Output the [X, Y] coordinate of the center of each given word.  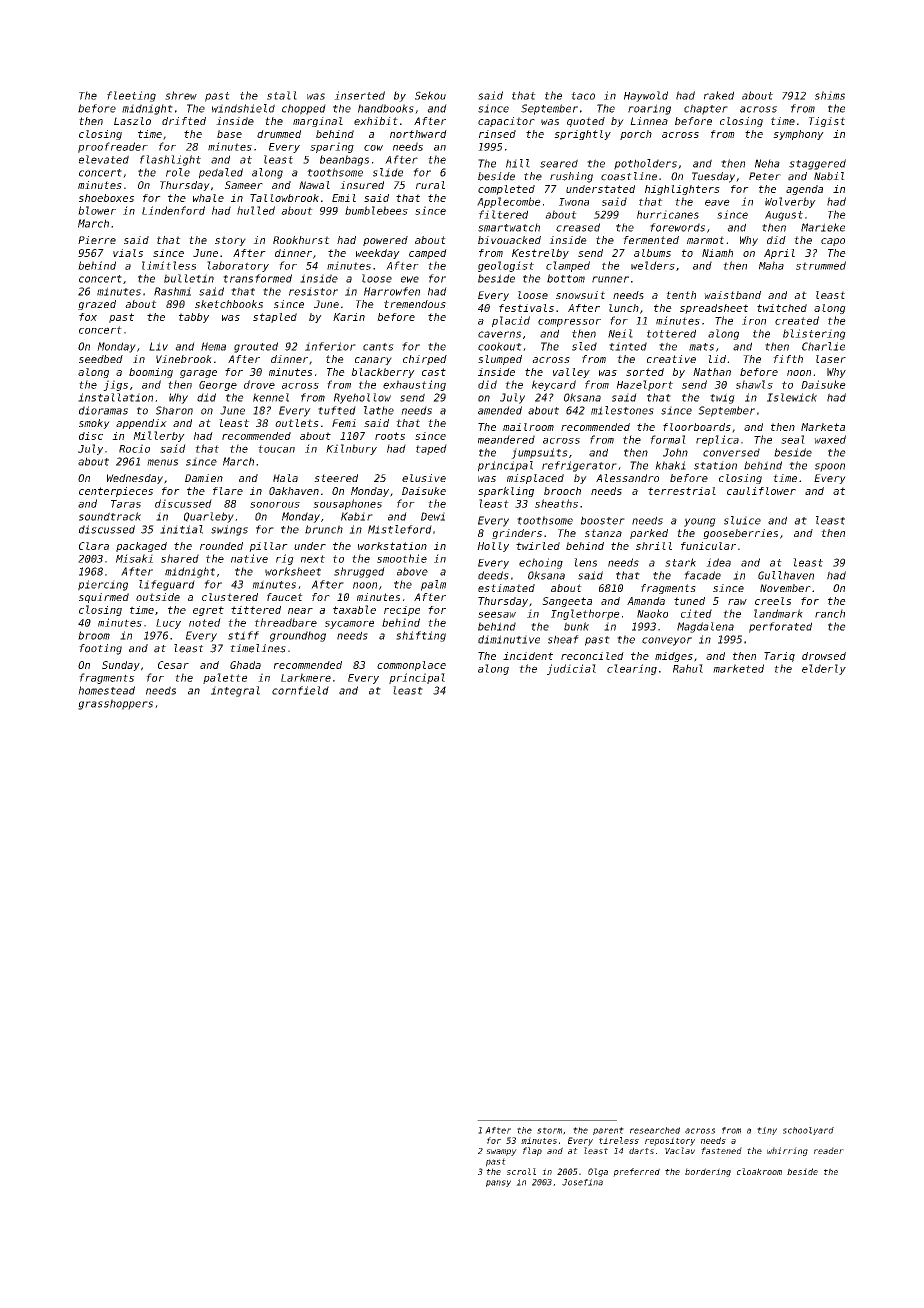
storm [549, 1130]
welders [653, 265]
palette [225, 678]
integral [235, 691]
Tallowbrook [284, 198]
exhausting [414, 385]
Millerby [159, 436]
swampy [501, 1152]
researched [655, 1130]
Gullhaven [786, 575]
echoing [541, 563]
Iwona [574, 202]
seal [793, 439]
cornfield [300, 690]
